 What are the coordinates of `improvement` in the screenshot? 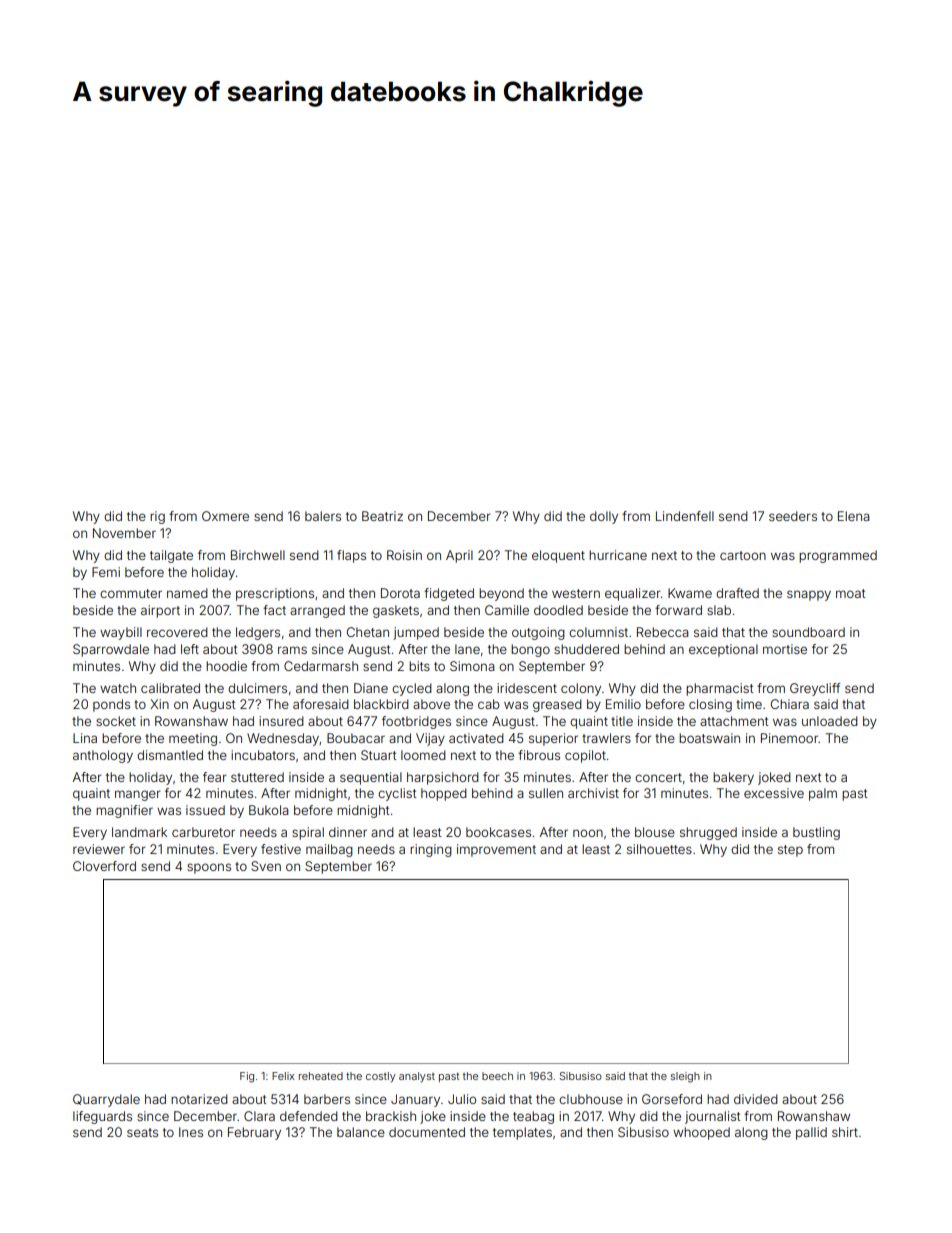 It's located at (496, 850).
